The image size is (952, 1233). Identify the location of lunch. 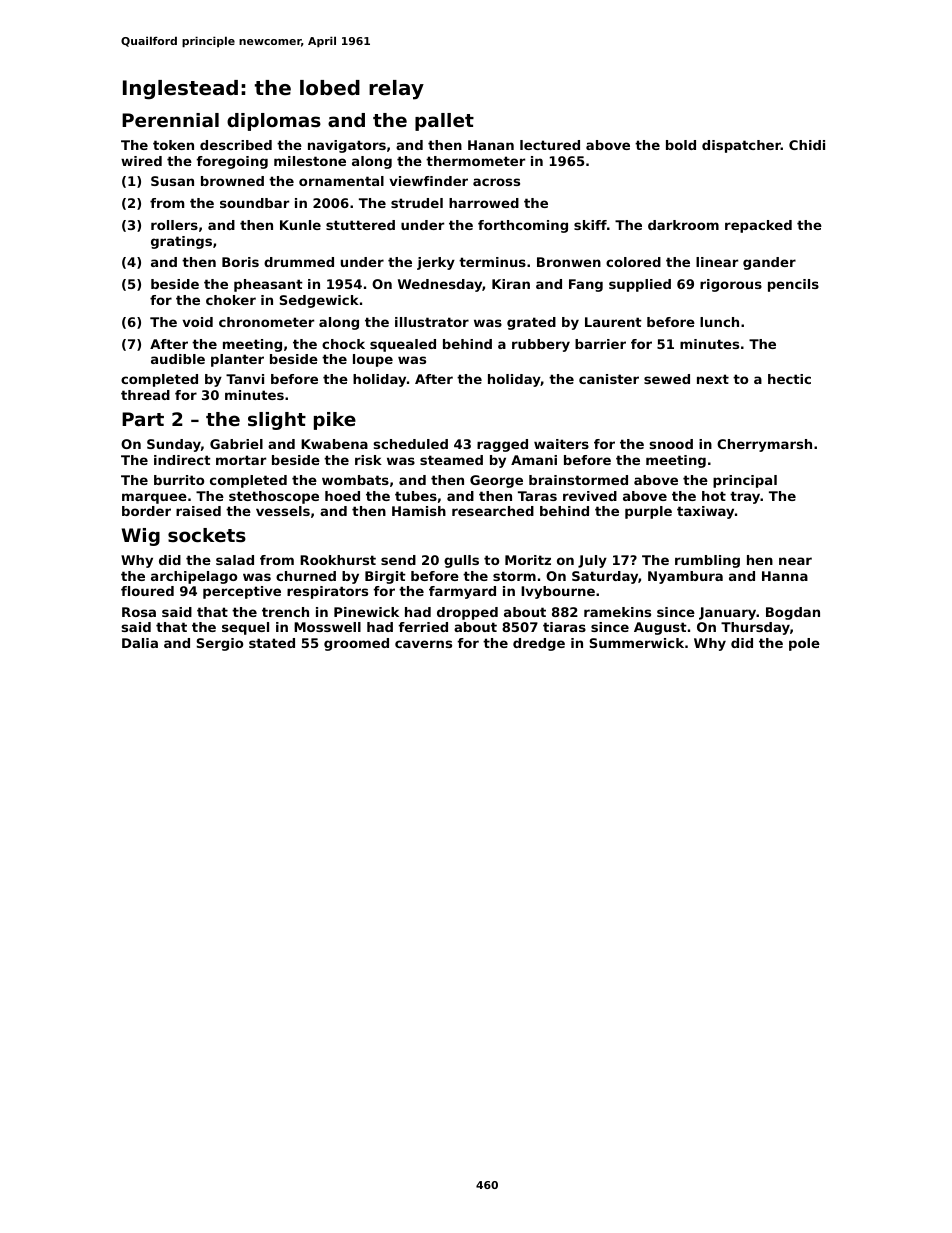
(719, 322).
